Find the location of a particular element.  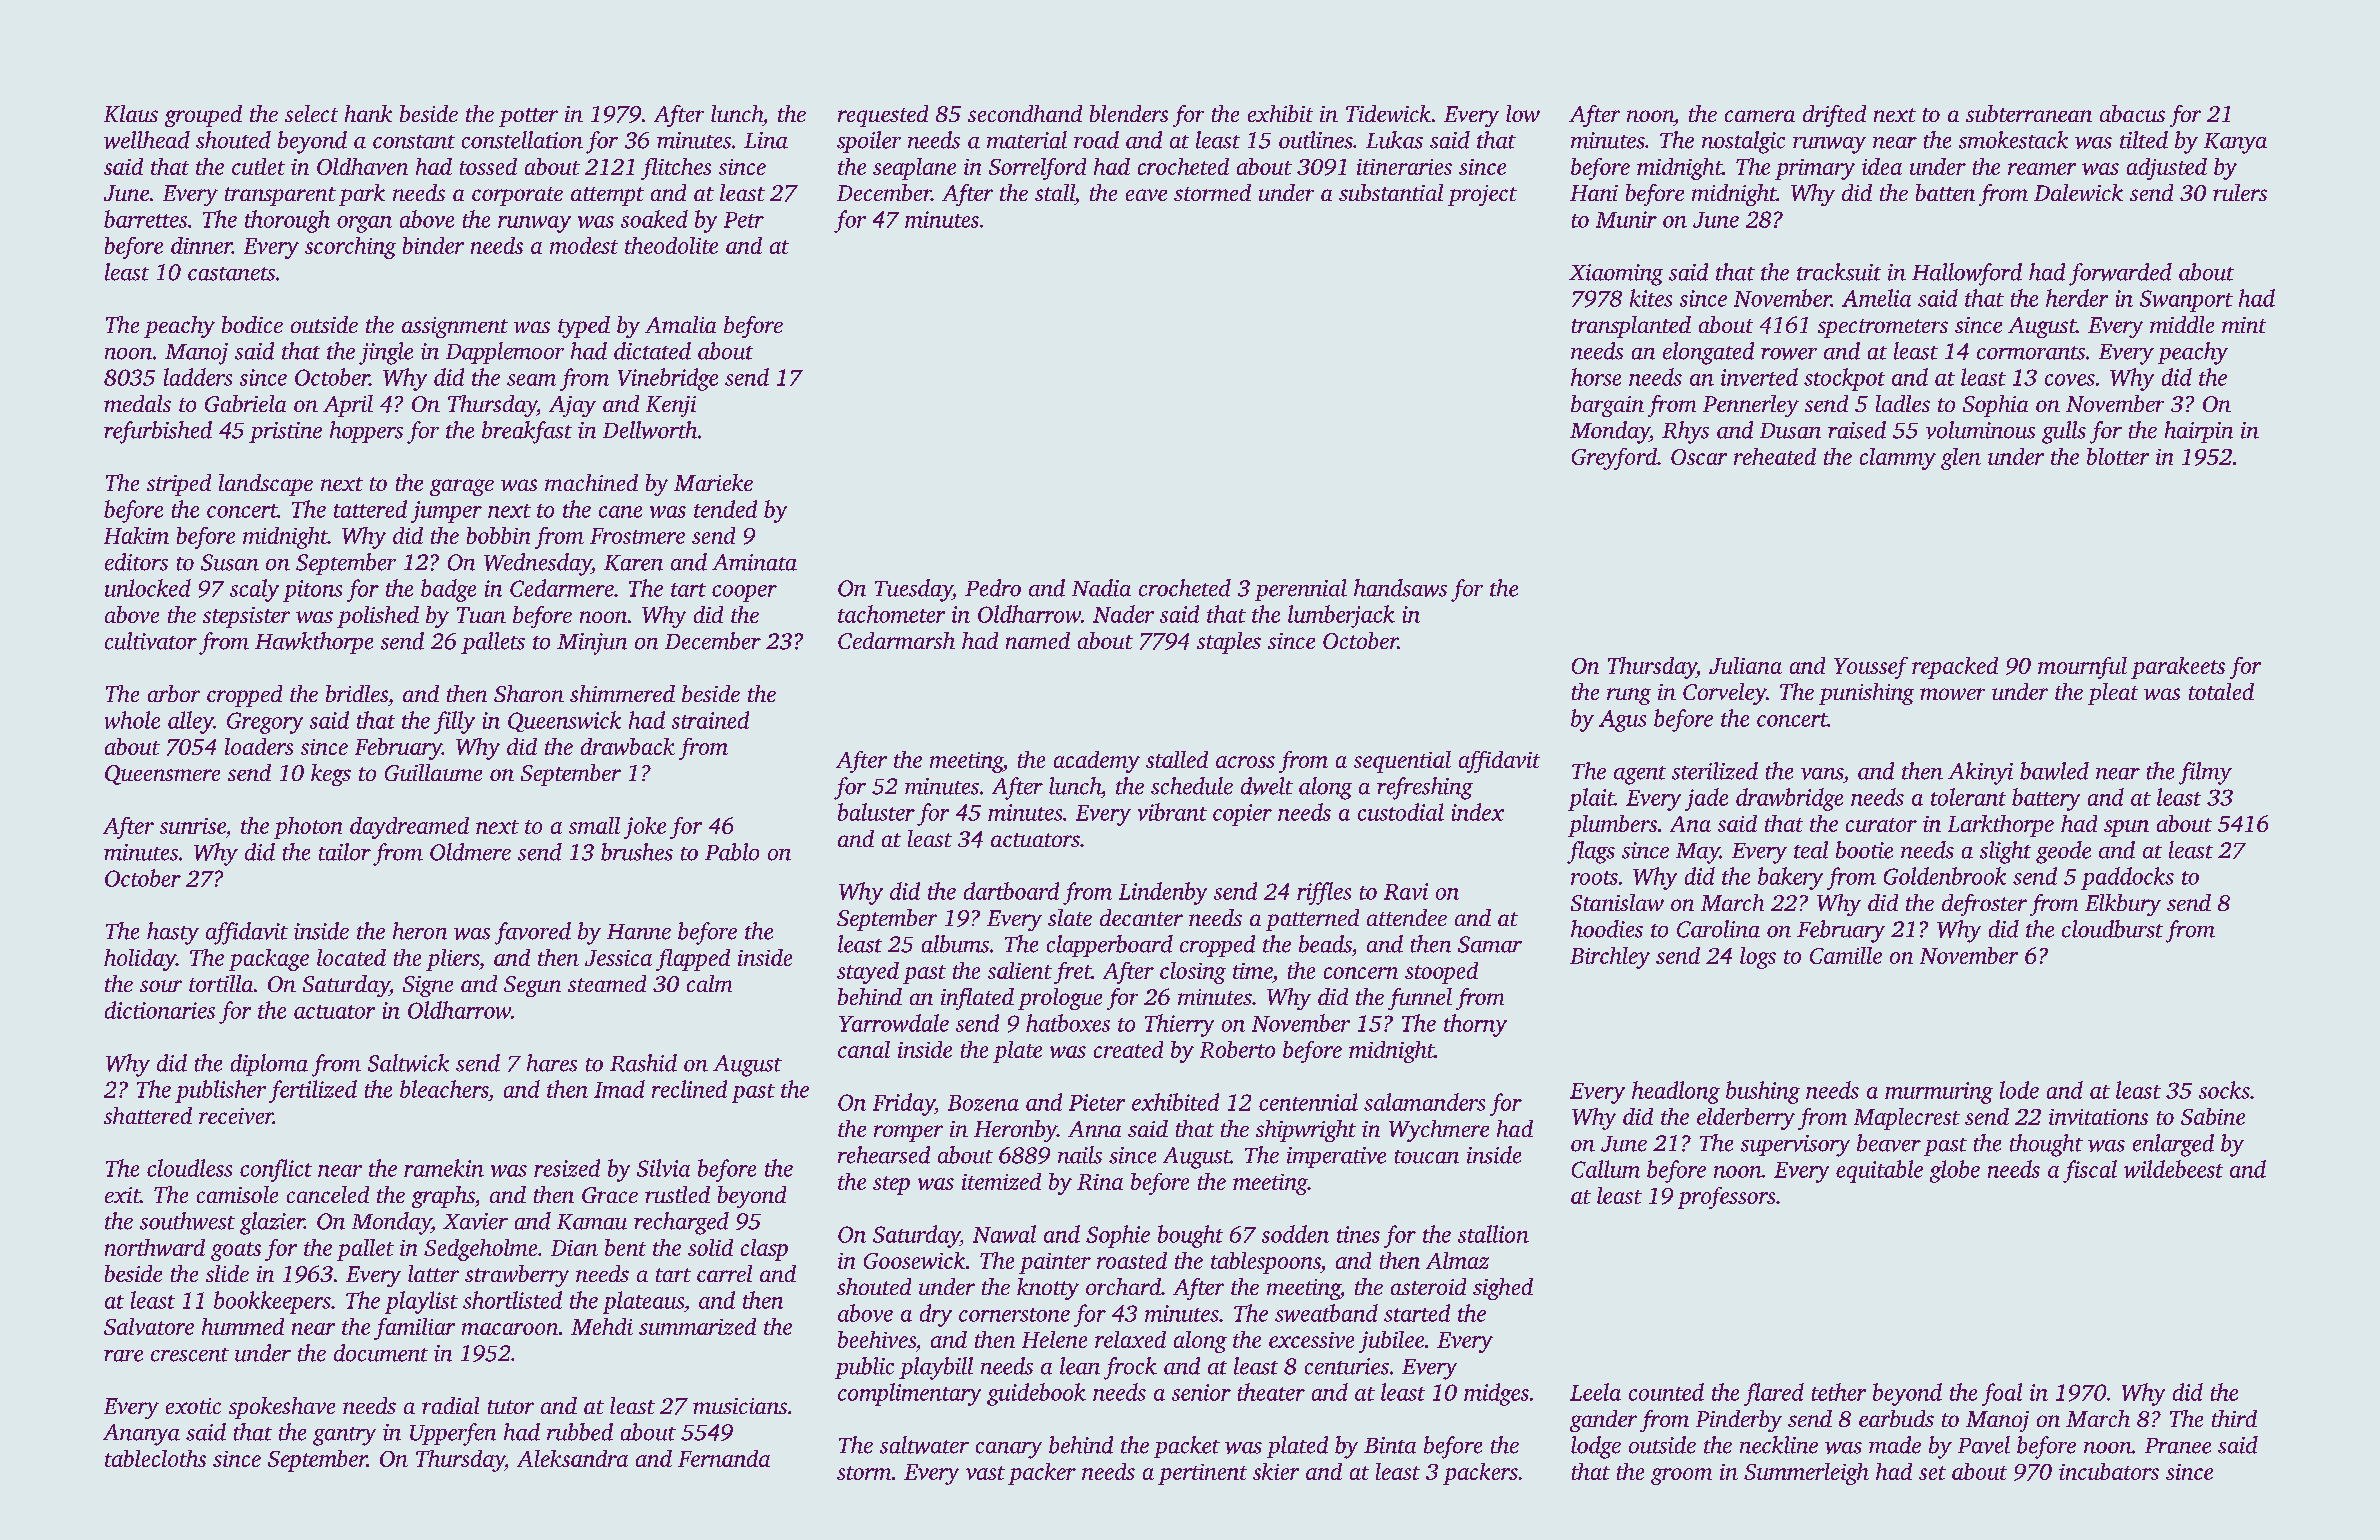

hares is located at coordinates (552, 1063).
